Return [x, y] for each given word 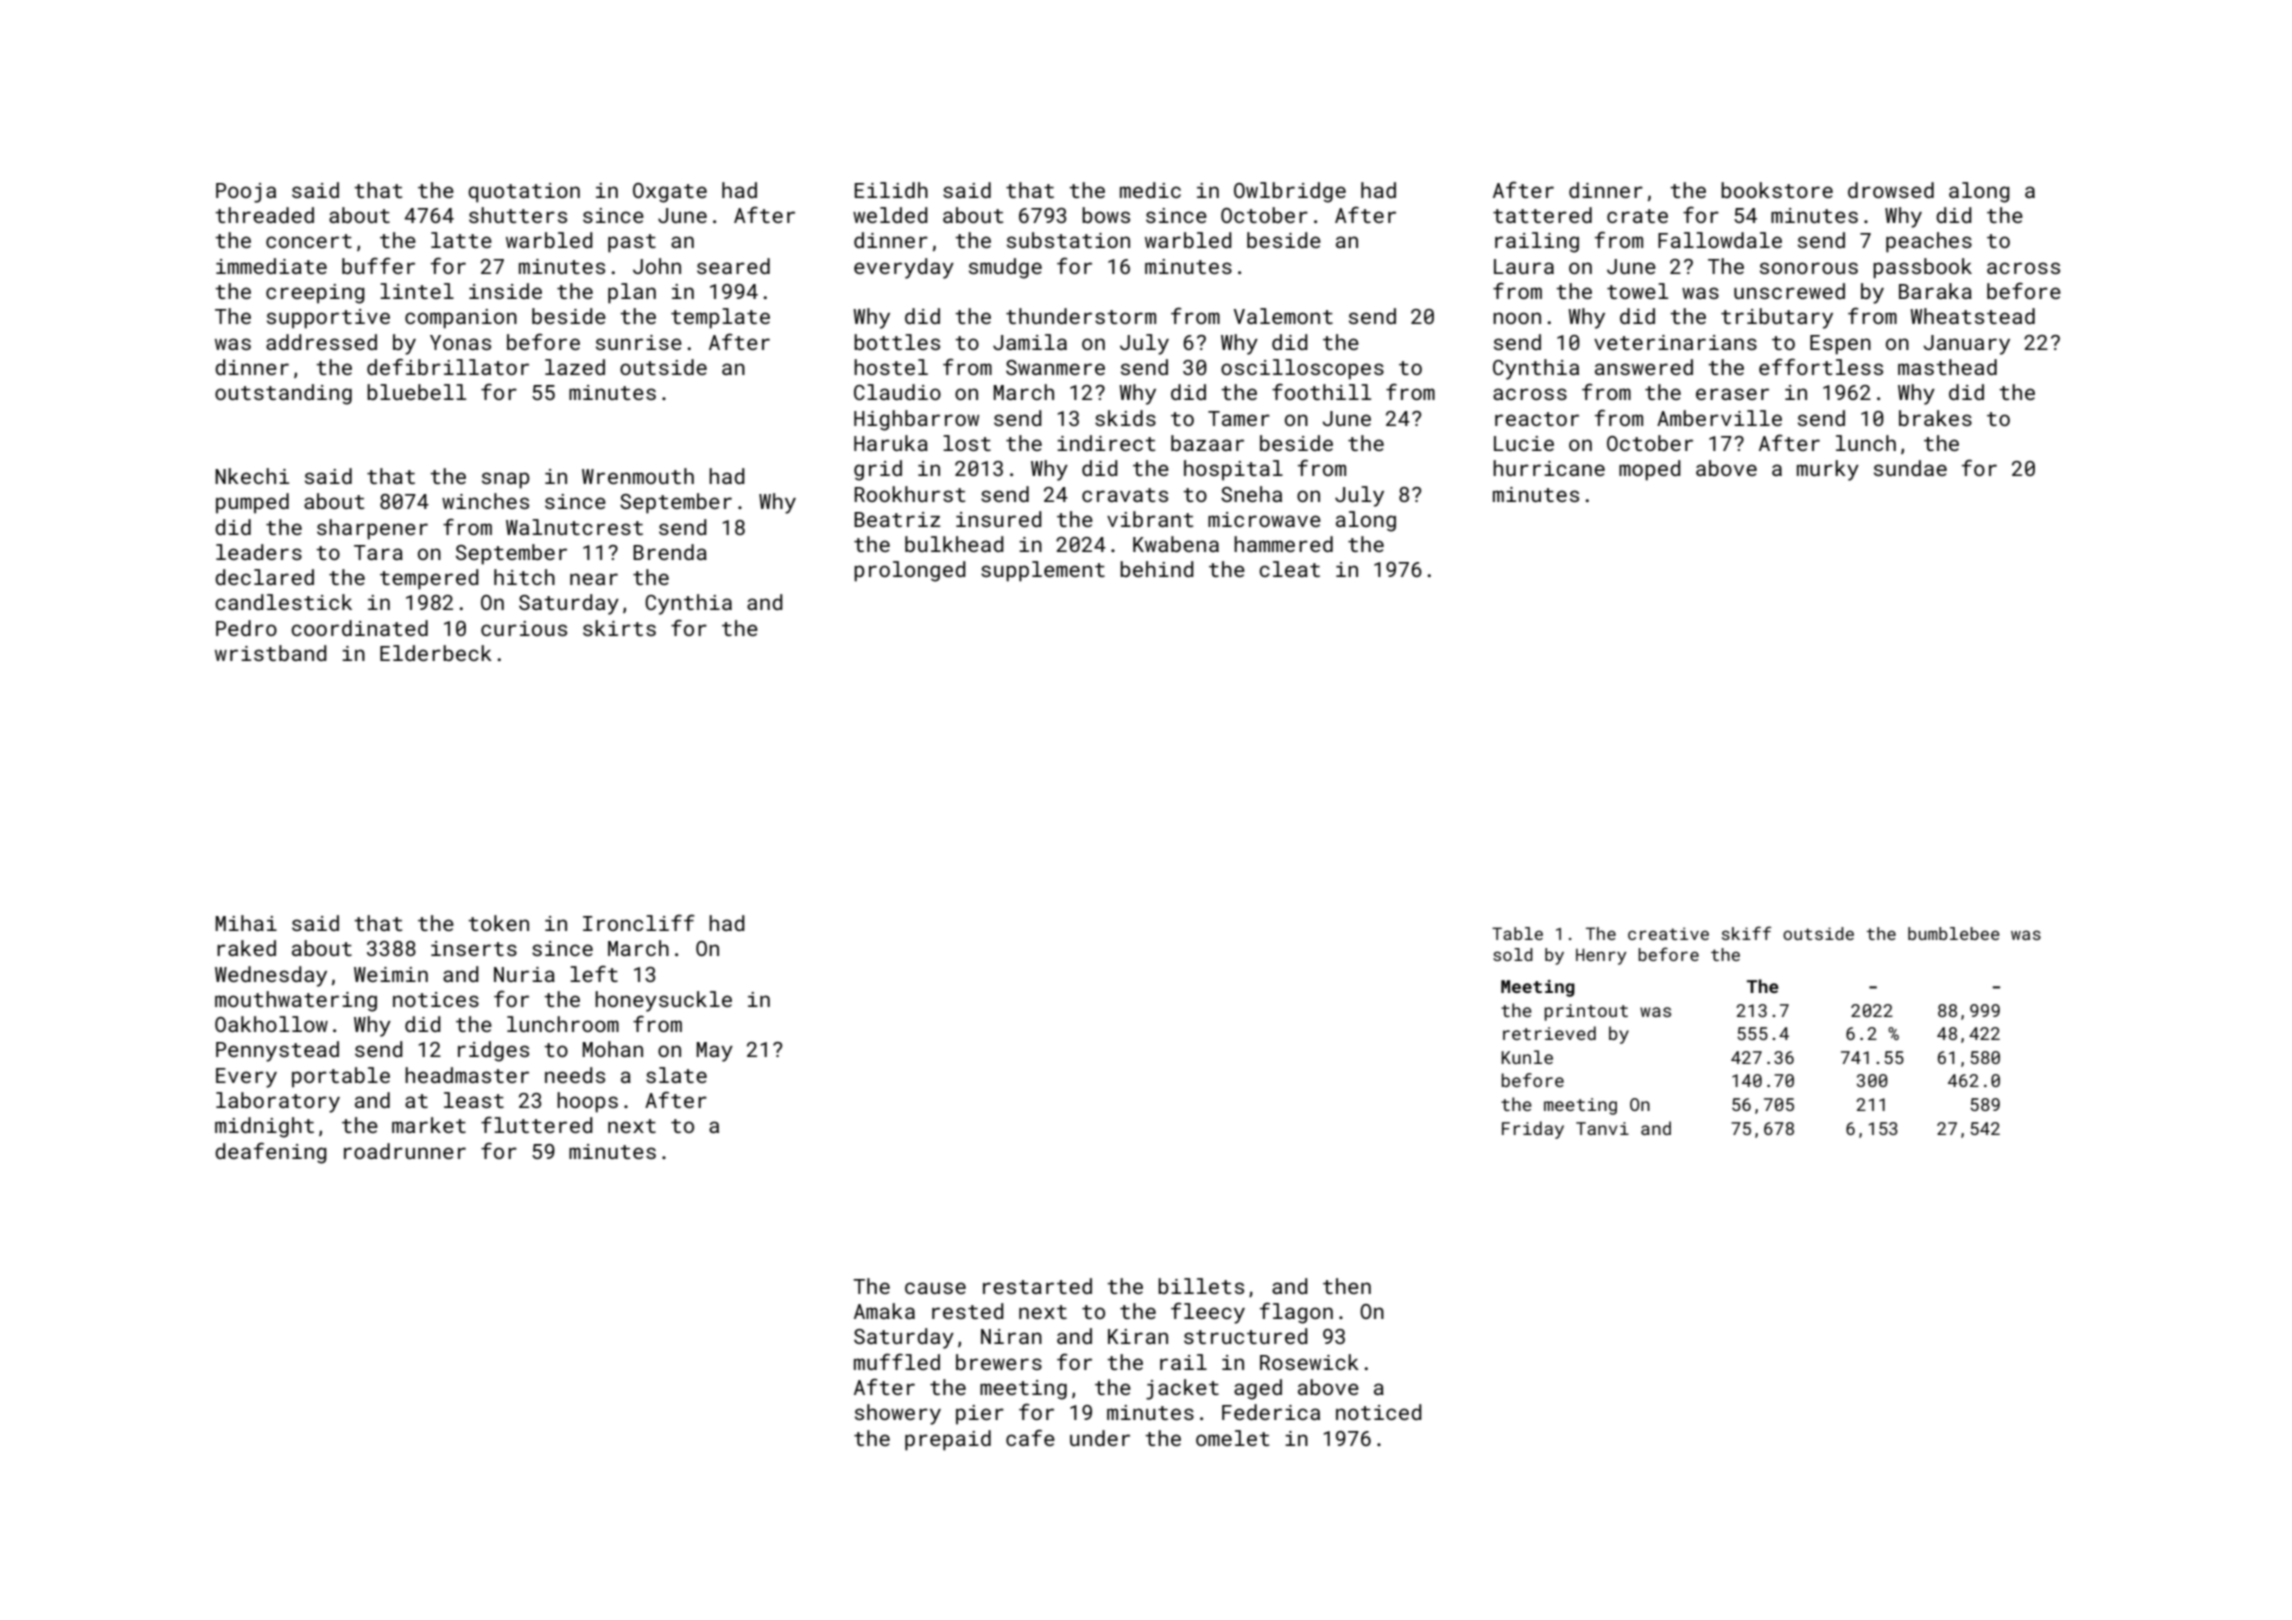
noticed [1379, 1412]
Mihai [246, 923]
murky [1828, 470]
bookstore [1777, 190]
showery [898, 1414]
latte [461, 240]
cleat [1289, 569]
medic [1150, 190]
